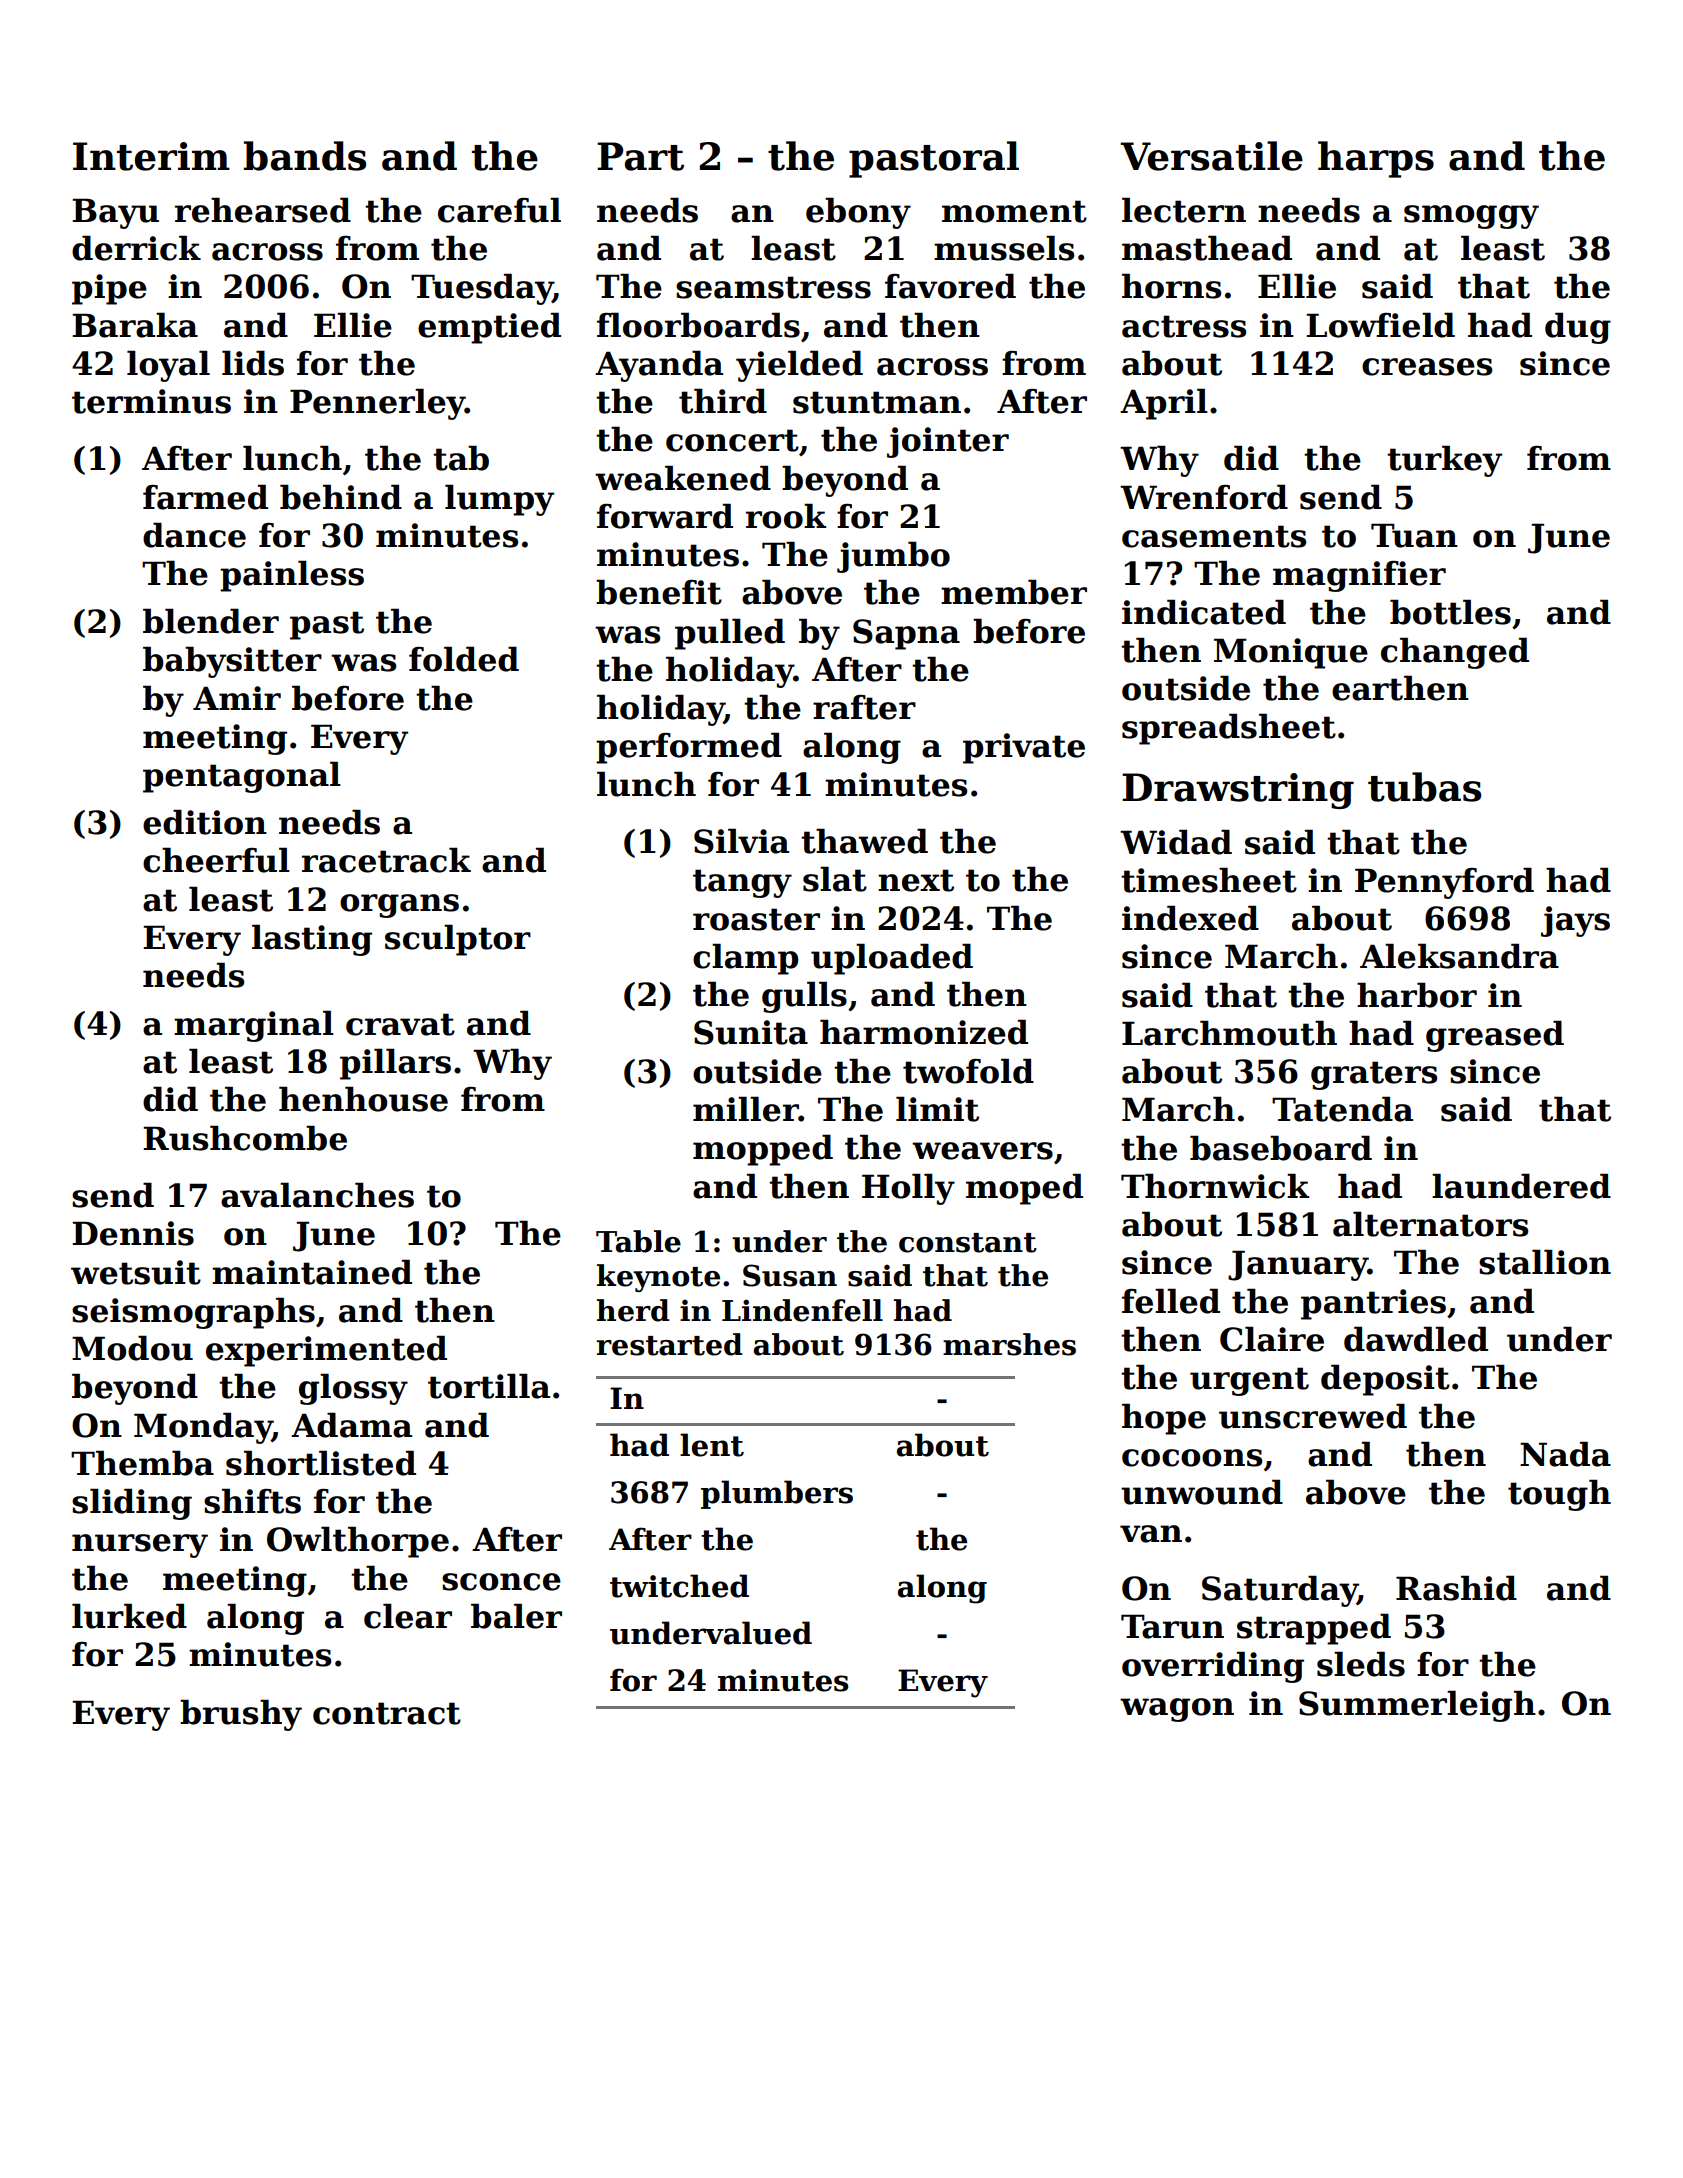 The image size is (1683, 2178). What do you see at coordinates (712, 1445) in the image?
I see `lent` at bounding box center [712, 1445].
